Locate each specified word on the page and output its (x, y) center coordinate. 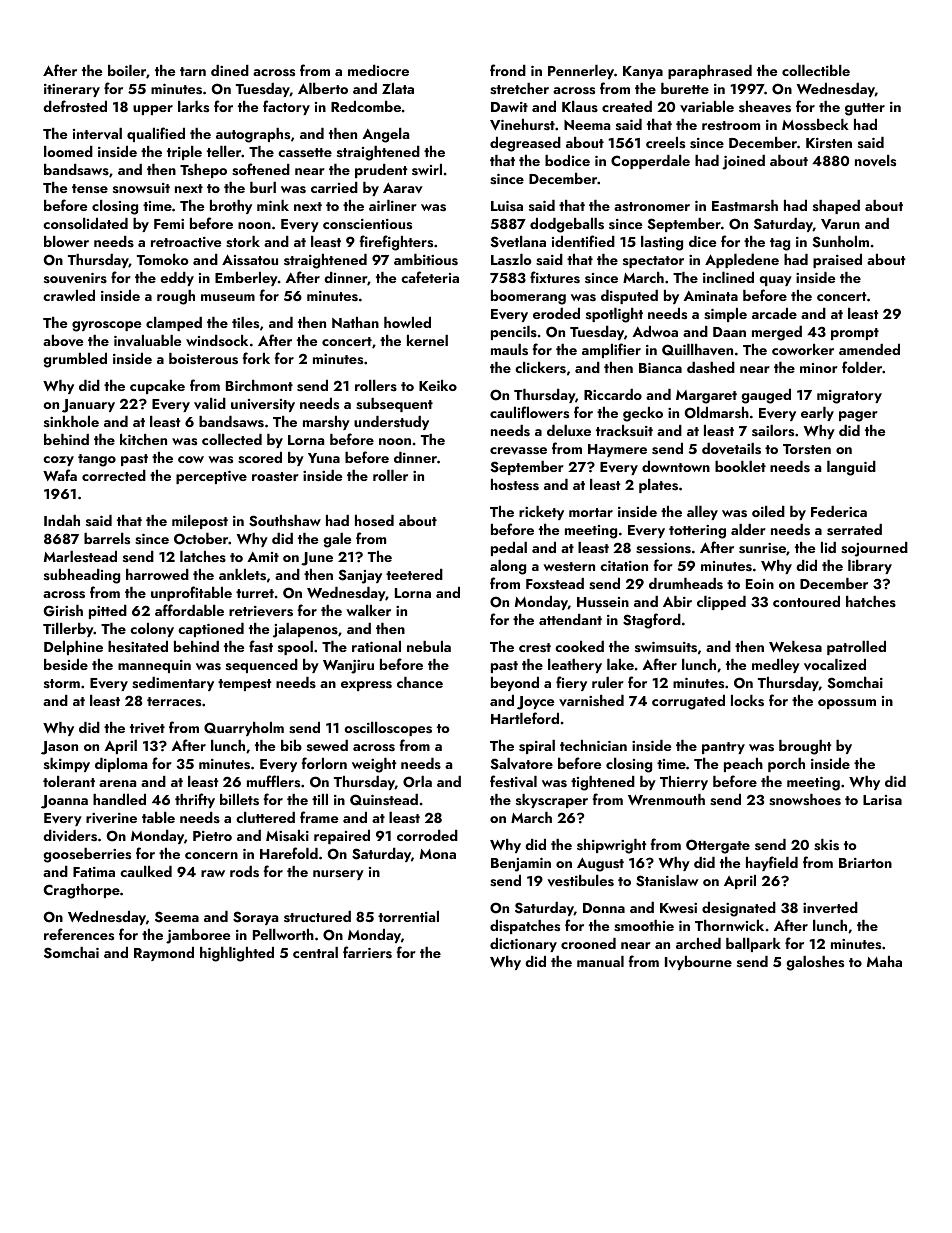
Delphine (73, 648)
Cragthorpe (82, 891)
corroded (427, 835)
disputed (629, 297)
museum (228, 297)
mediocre (378, 70)
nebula (429, 646)
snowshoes (805, 800)
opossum (847, 704)
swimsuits (666, 647)
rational (376, 646)
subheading (82, 576)
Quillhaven (697, 350)
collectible (816, 70)
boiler (127, 70)
